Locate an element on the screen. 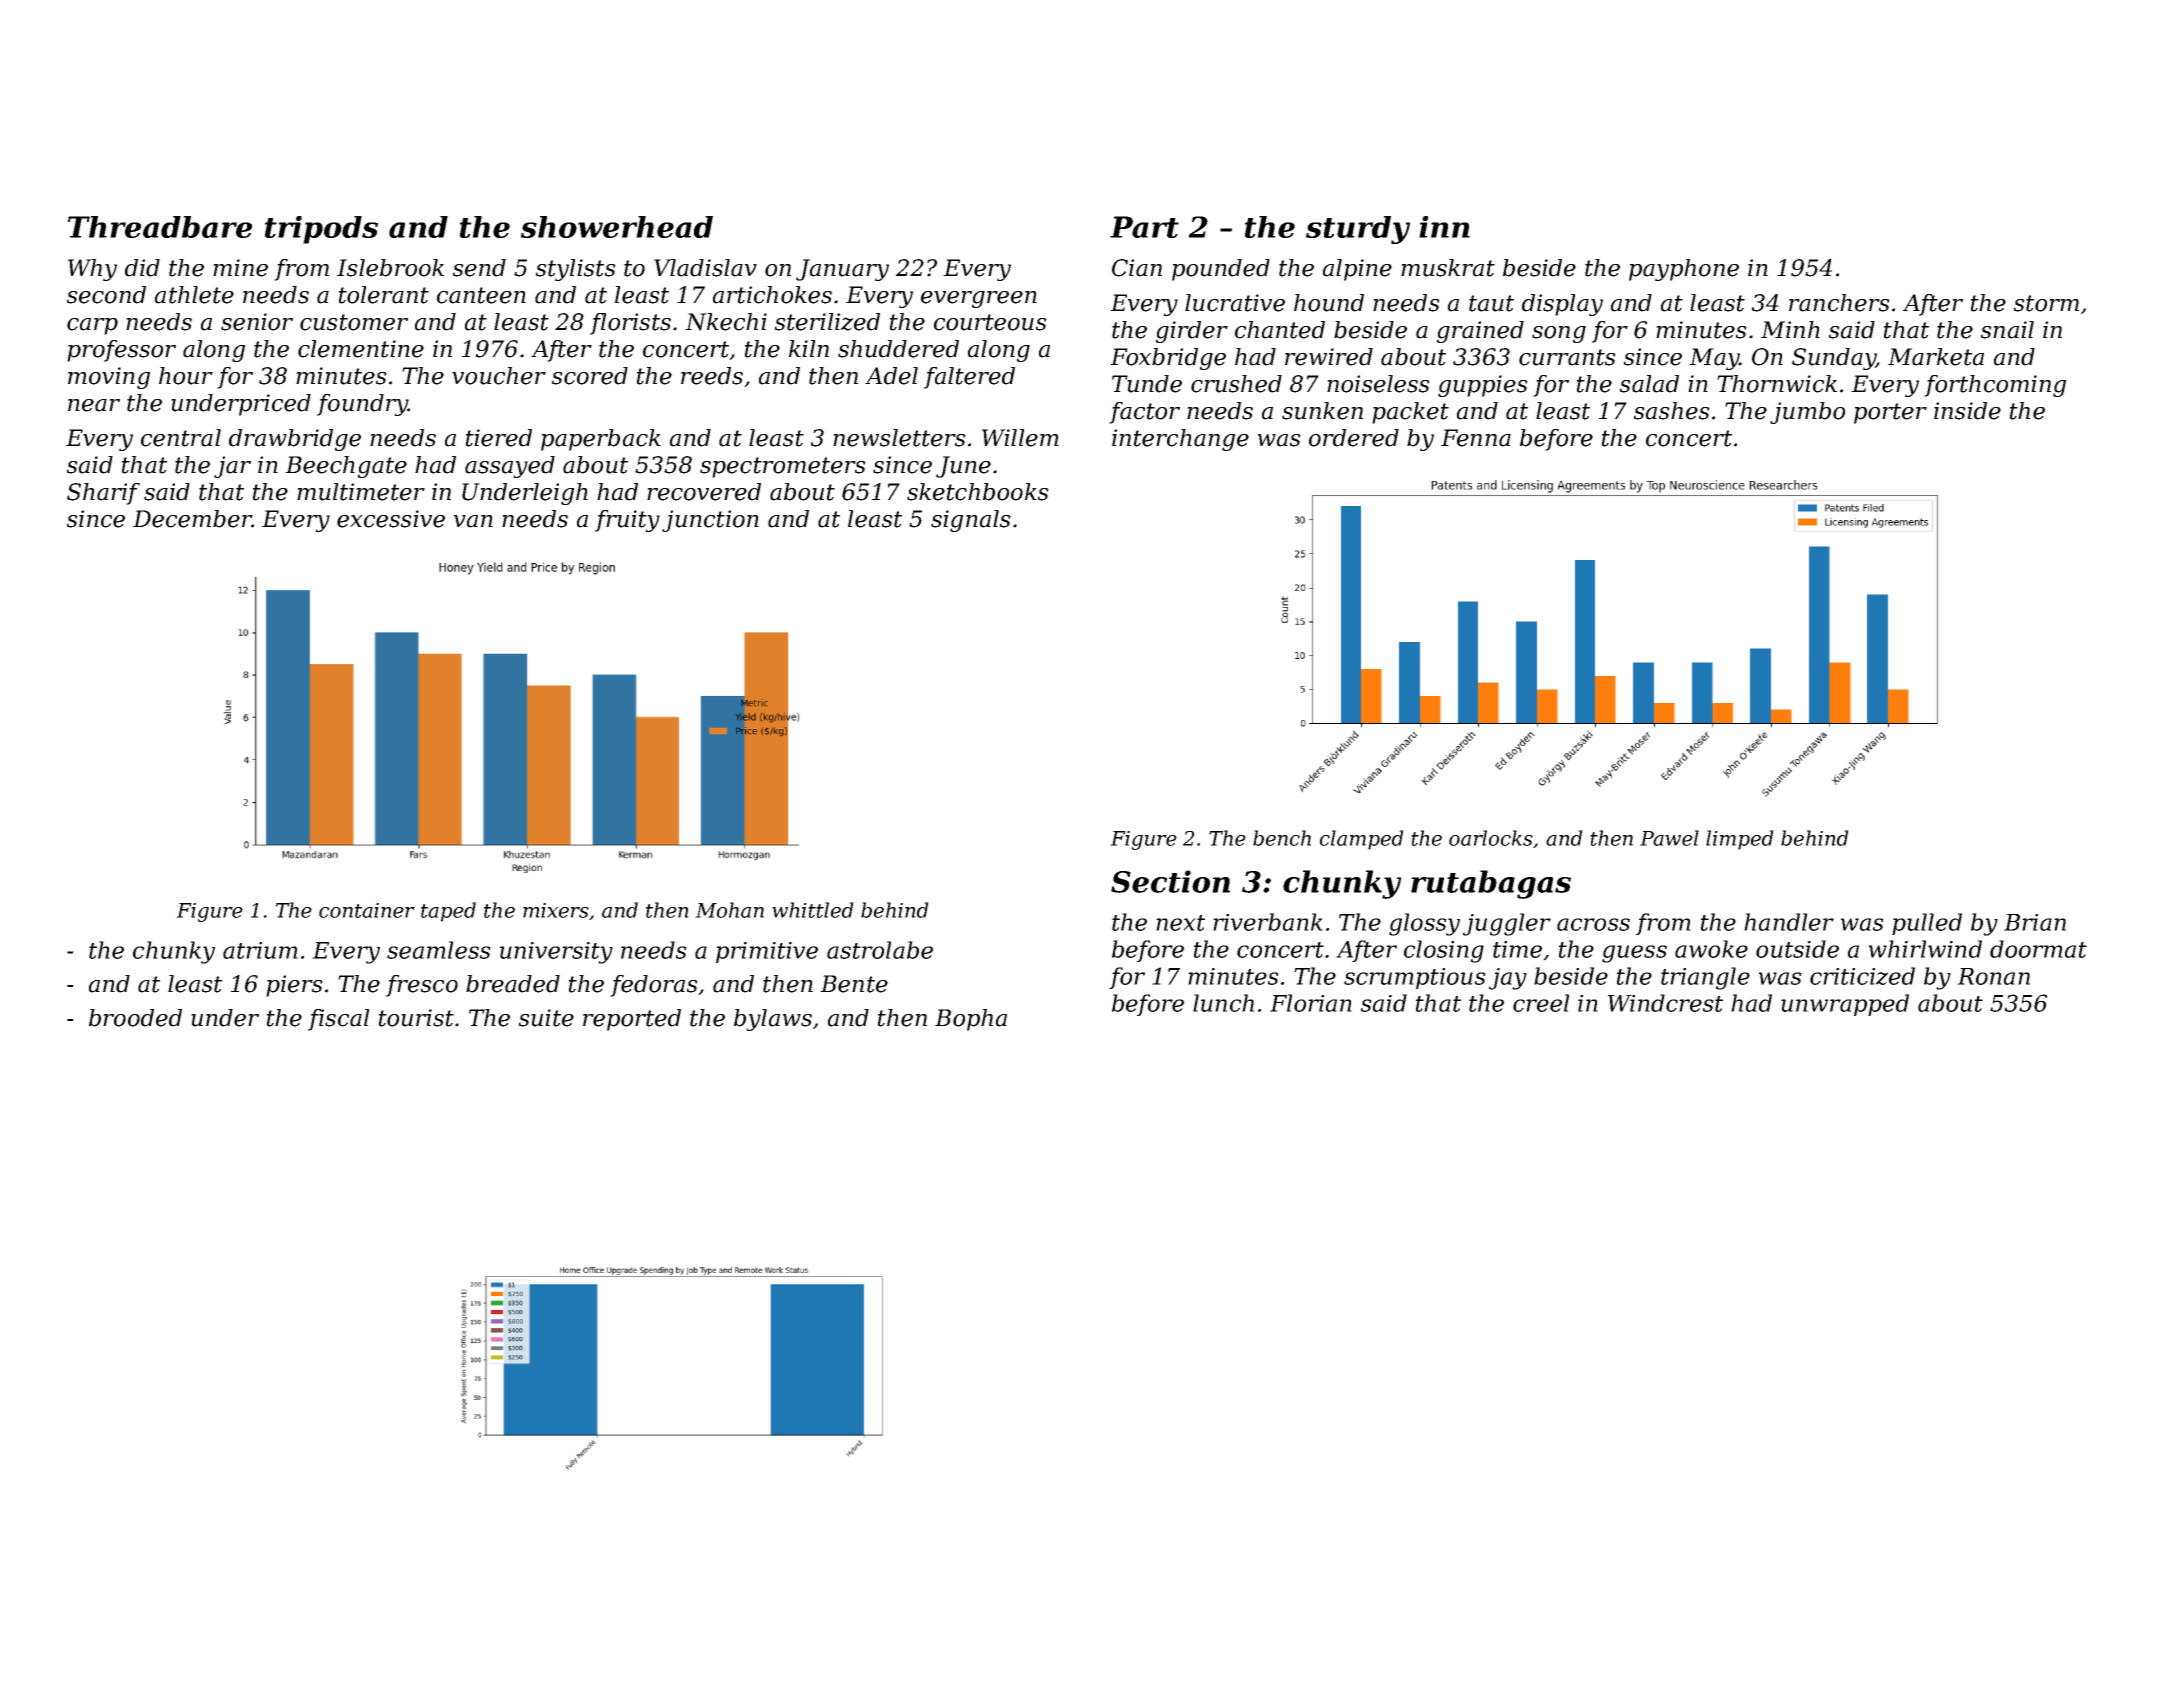  Sharif is located at coordinates (103, 494).
